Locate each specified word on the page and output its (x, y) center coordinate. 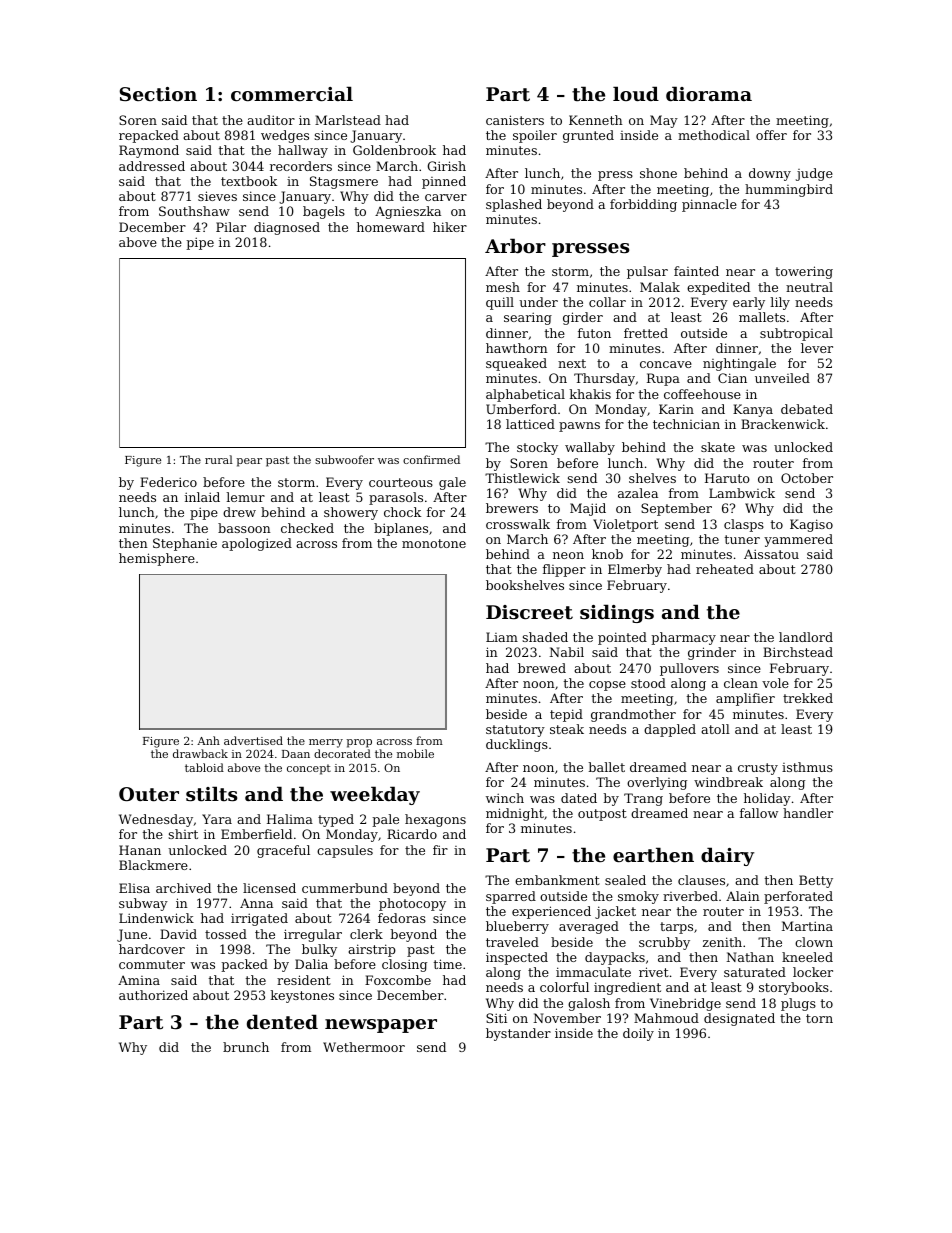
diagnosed (287, 228)
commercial (292, 93)
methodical (714, 135)
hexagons (435, 820)
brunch (246, 1047)
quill (500, 303)
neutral (809, 287)
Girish (446, 166)
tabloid (204, 767)
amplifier (745, 699)
